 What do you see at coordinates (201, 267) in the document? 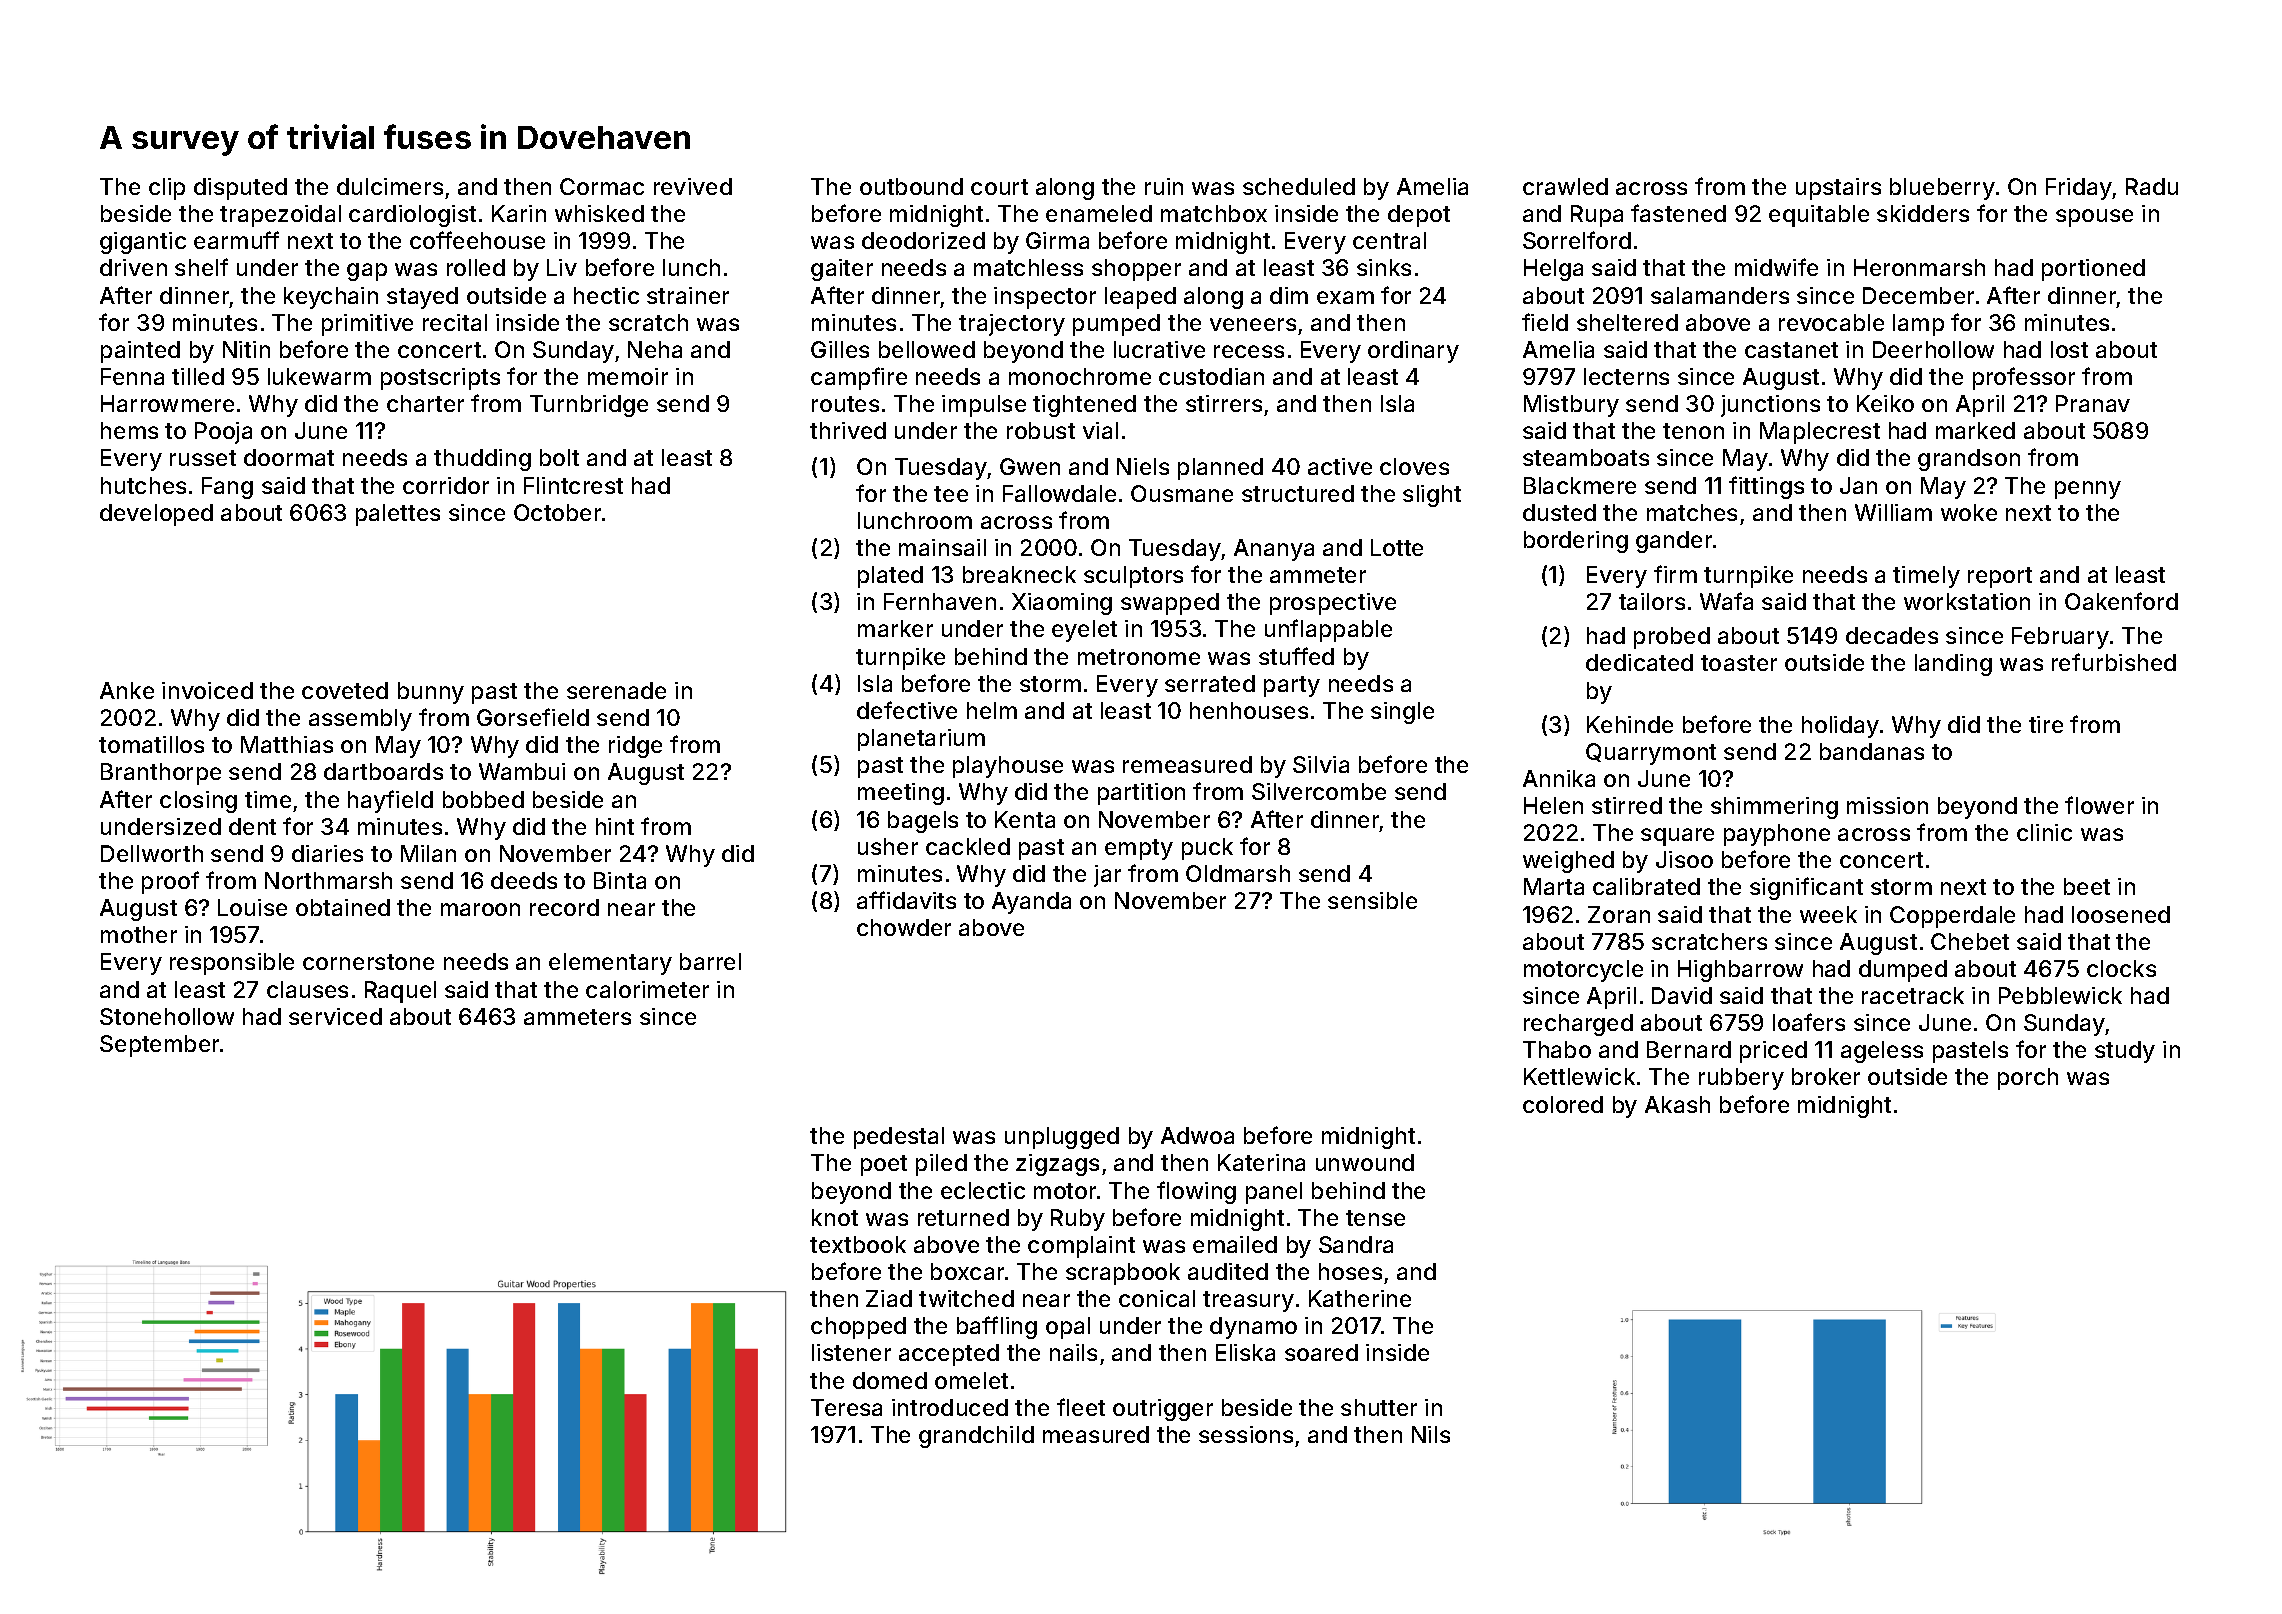
I see `shelf` at bounding box center [201, 267].
